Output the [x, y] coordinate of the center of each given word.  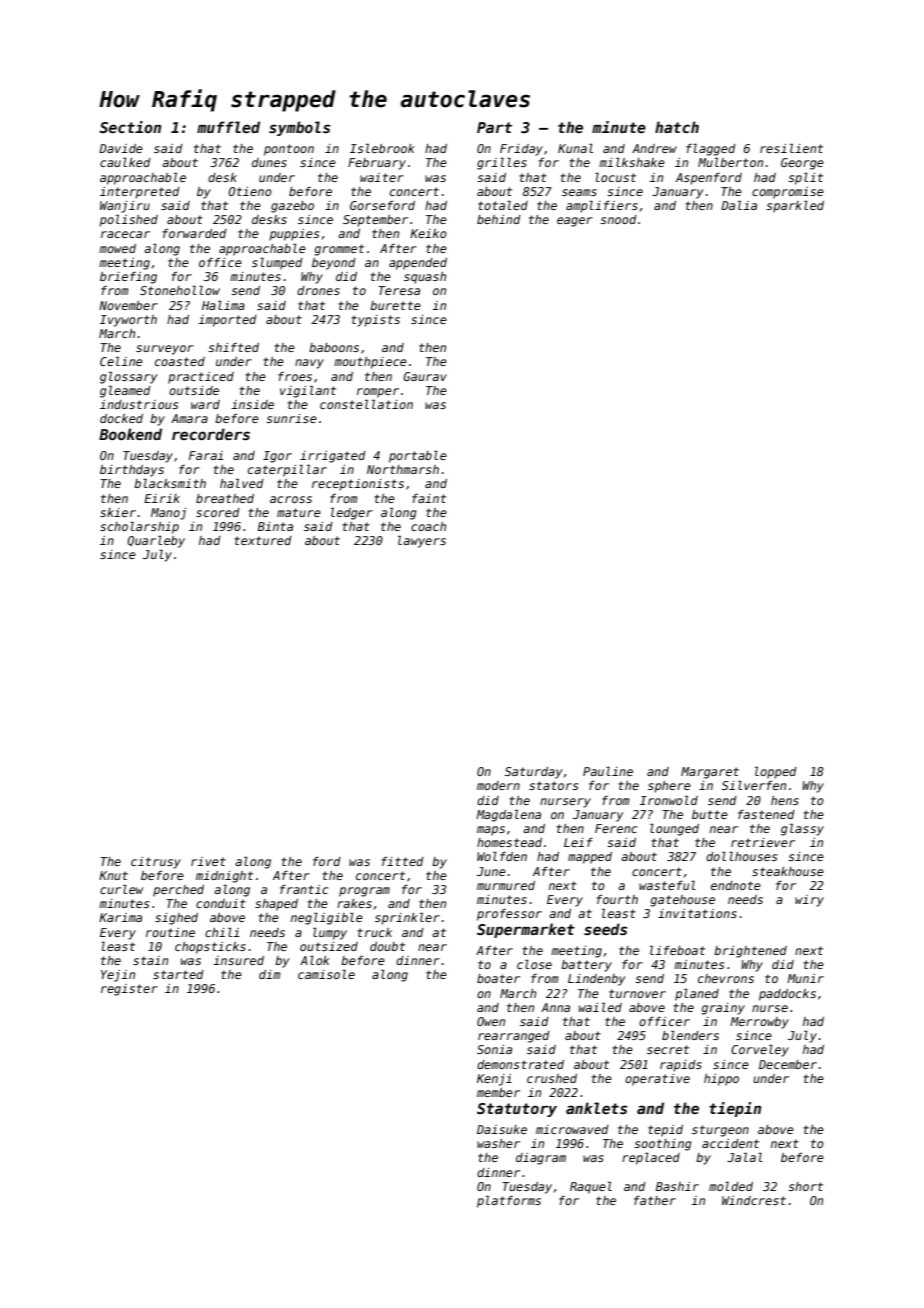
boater [498, 978]
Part [494, 127]
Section [130, 127]
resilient [791, 148]
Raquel [591, 1187]
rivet [208, 861]
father [655, 1200]
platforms [509, 1201]
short [805, 1186]
